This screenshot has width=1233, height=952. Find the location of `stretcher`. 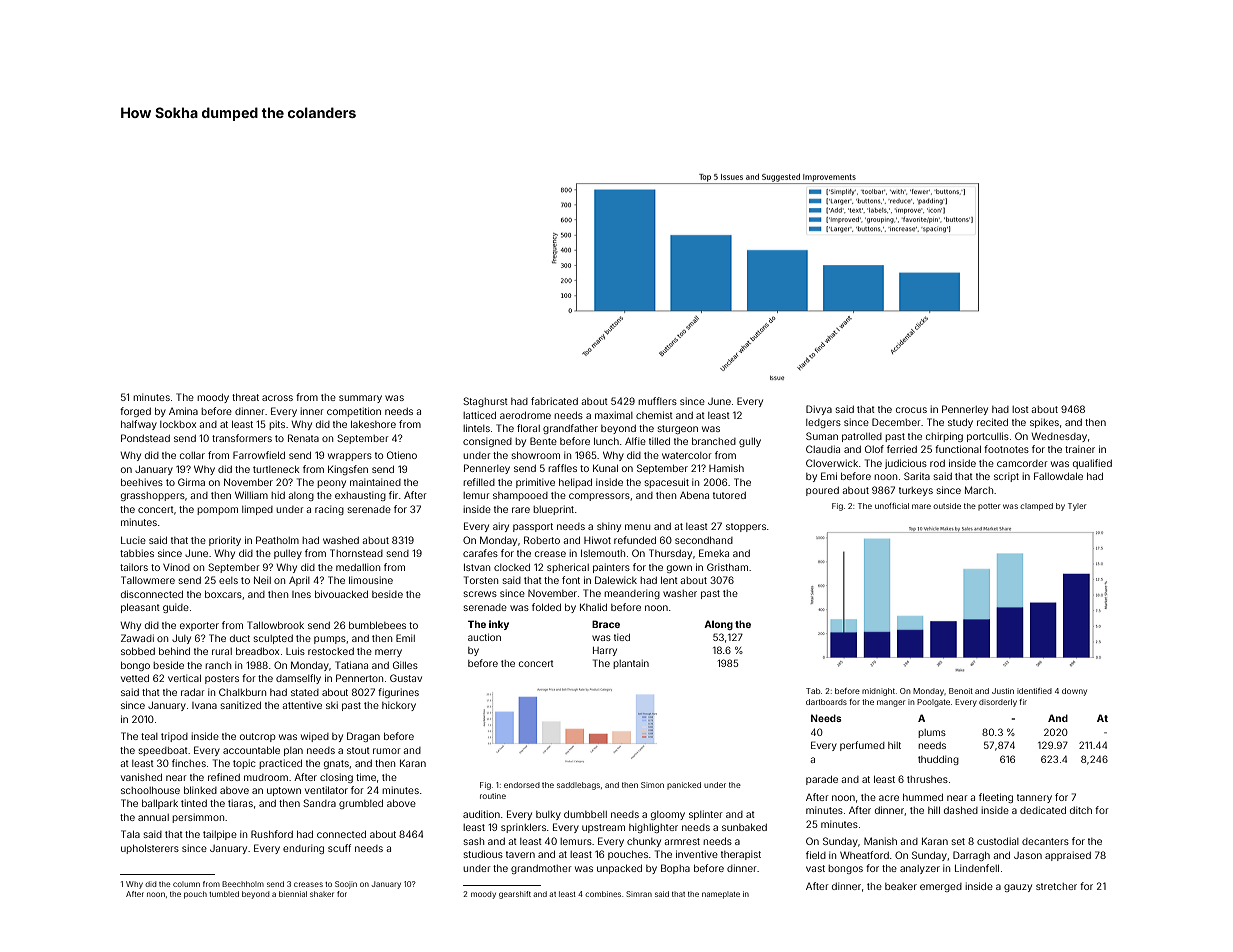

stretcher is located at coordinates (1056, 886).
